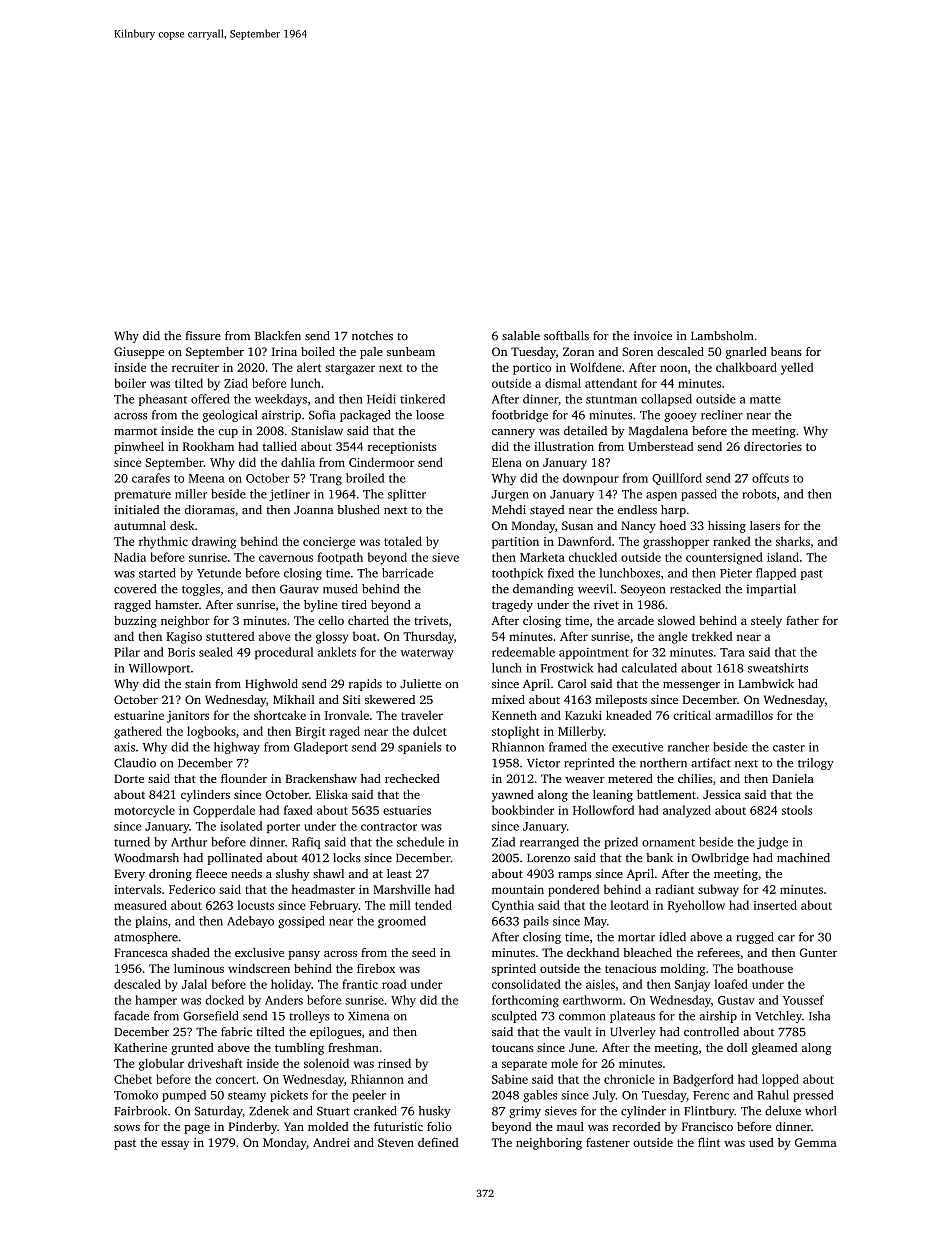 This image has height=1233, width=952. Describe the element at coordinates (237, 748) in the image. I see `highway` at that location.
